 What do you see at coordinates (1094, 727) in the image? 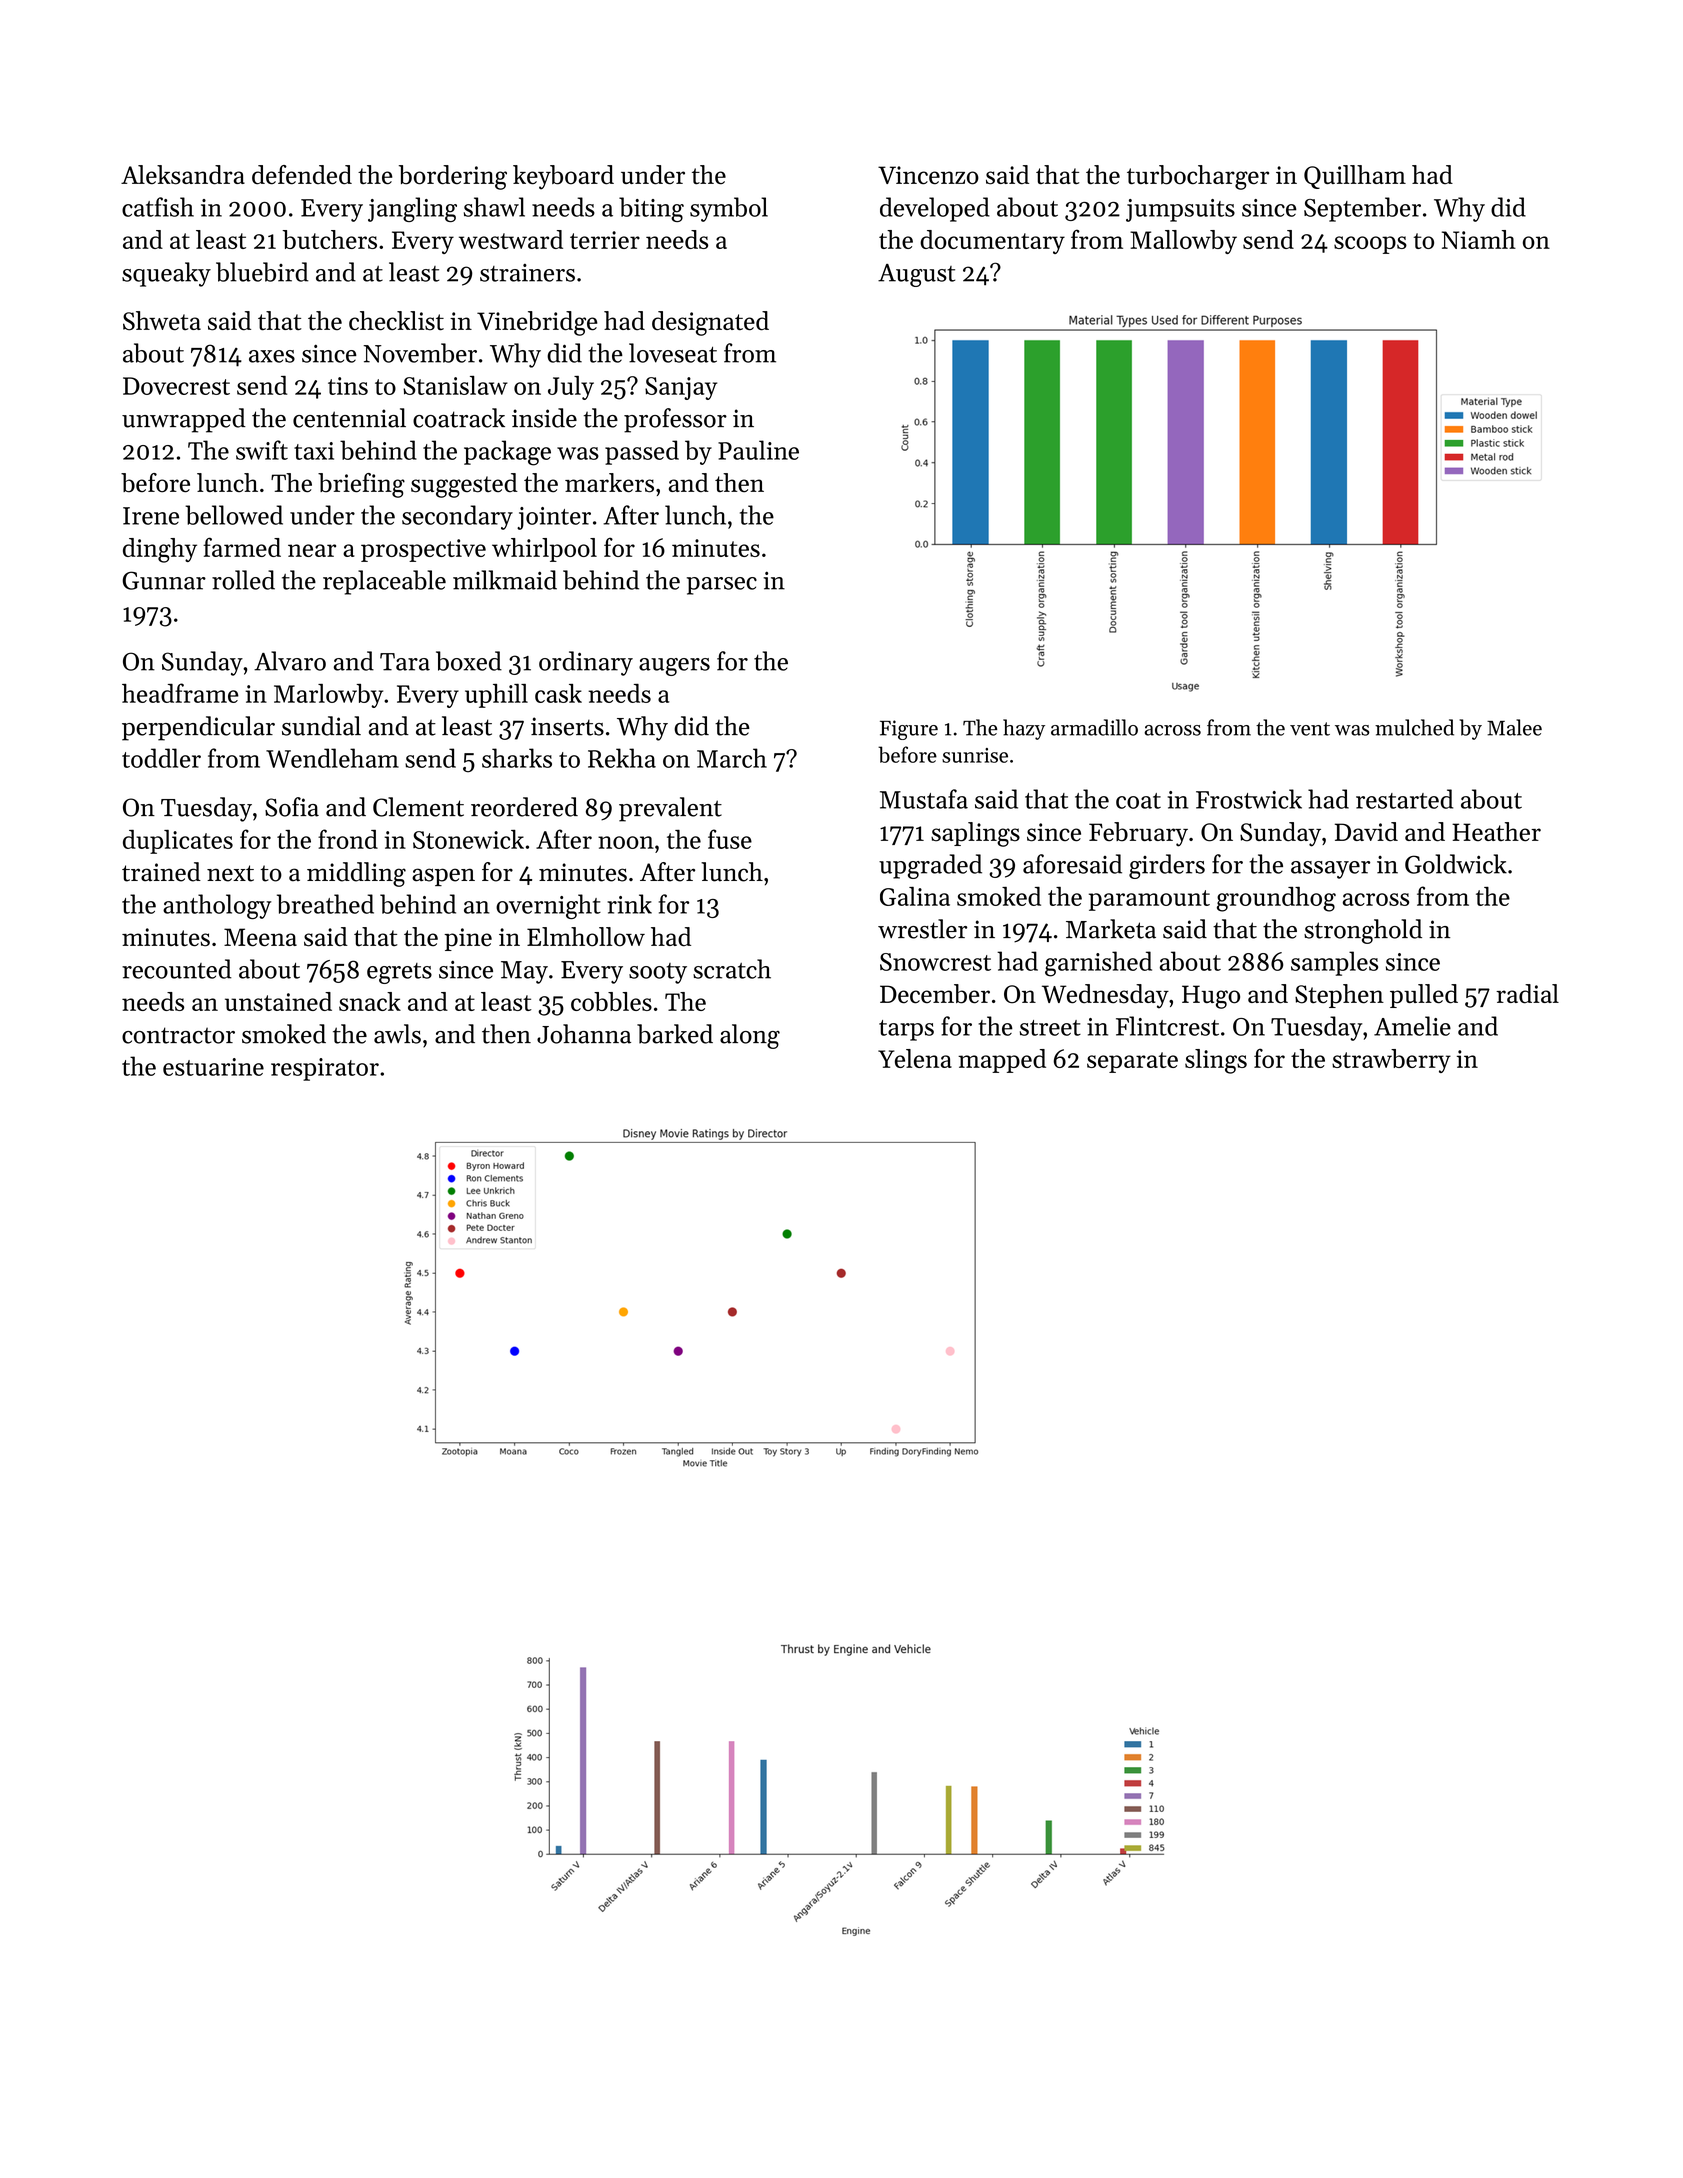
I see `armadillo` at bounding box center [1094, 727].
